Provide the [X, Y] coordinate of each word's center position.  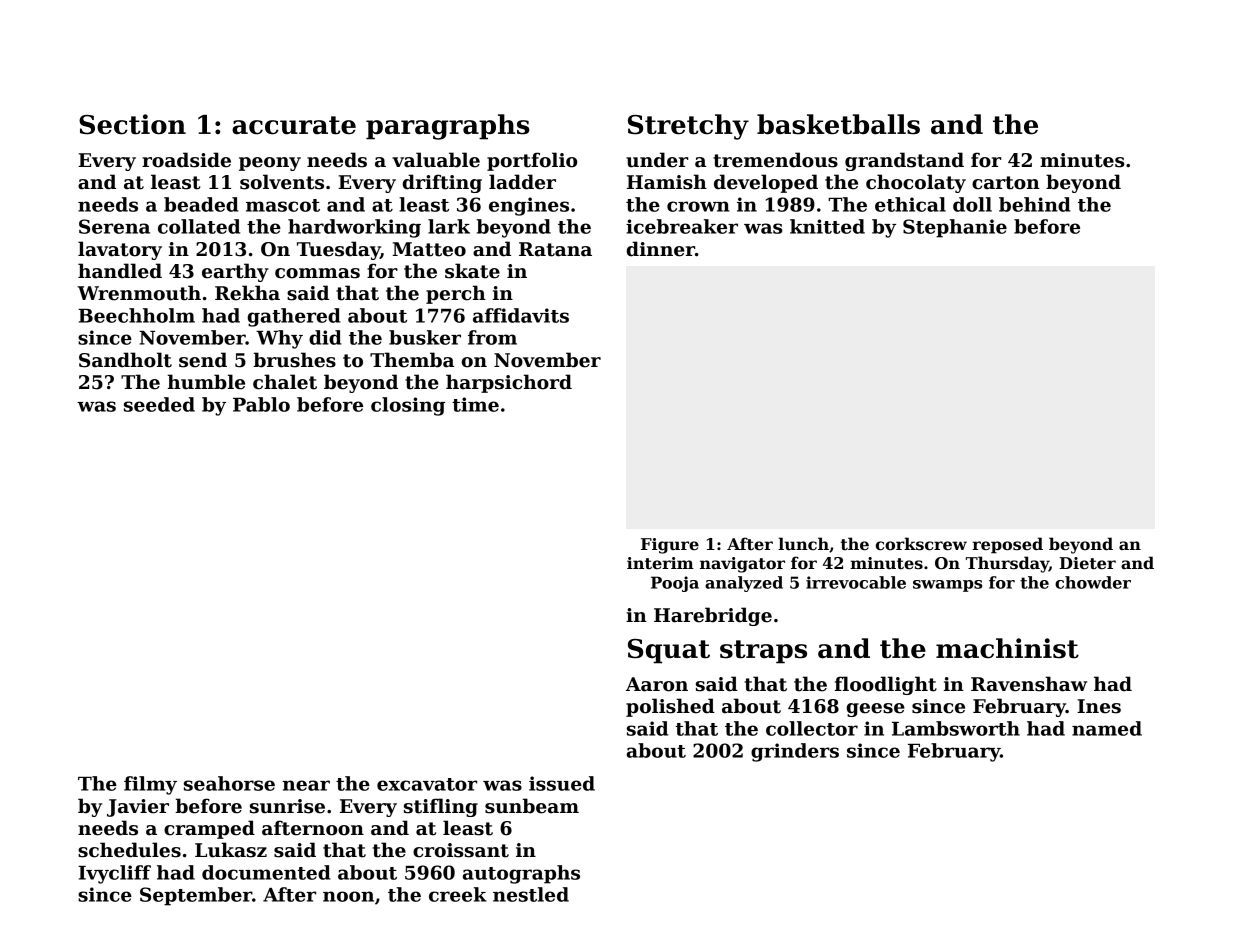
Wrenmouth [139, 293]
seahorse [229, 783]
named [1107, 728]
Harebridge [713, 616]
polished [670, 707]
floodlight [886, 685]
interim [660, 563]
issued [562, 783]
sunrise [287, 806]
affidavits [521, 315]
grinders [795, 752]
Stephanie [955, 228]
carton [1006, 183]
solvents [282, 182]
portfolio [532, 161]
